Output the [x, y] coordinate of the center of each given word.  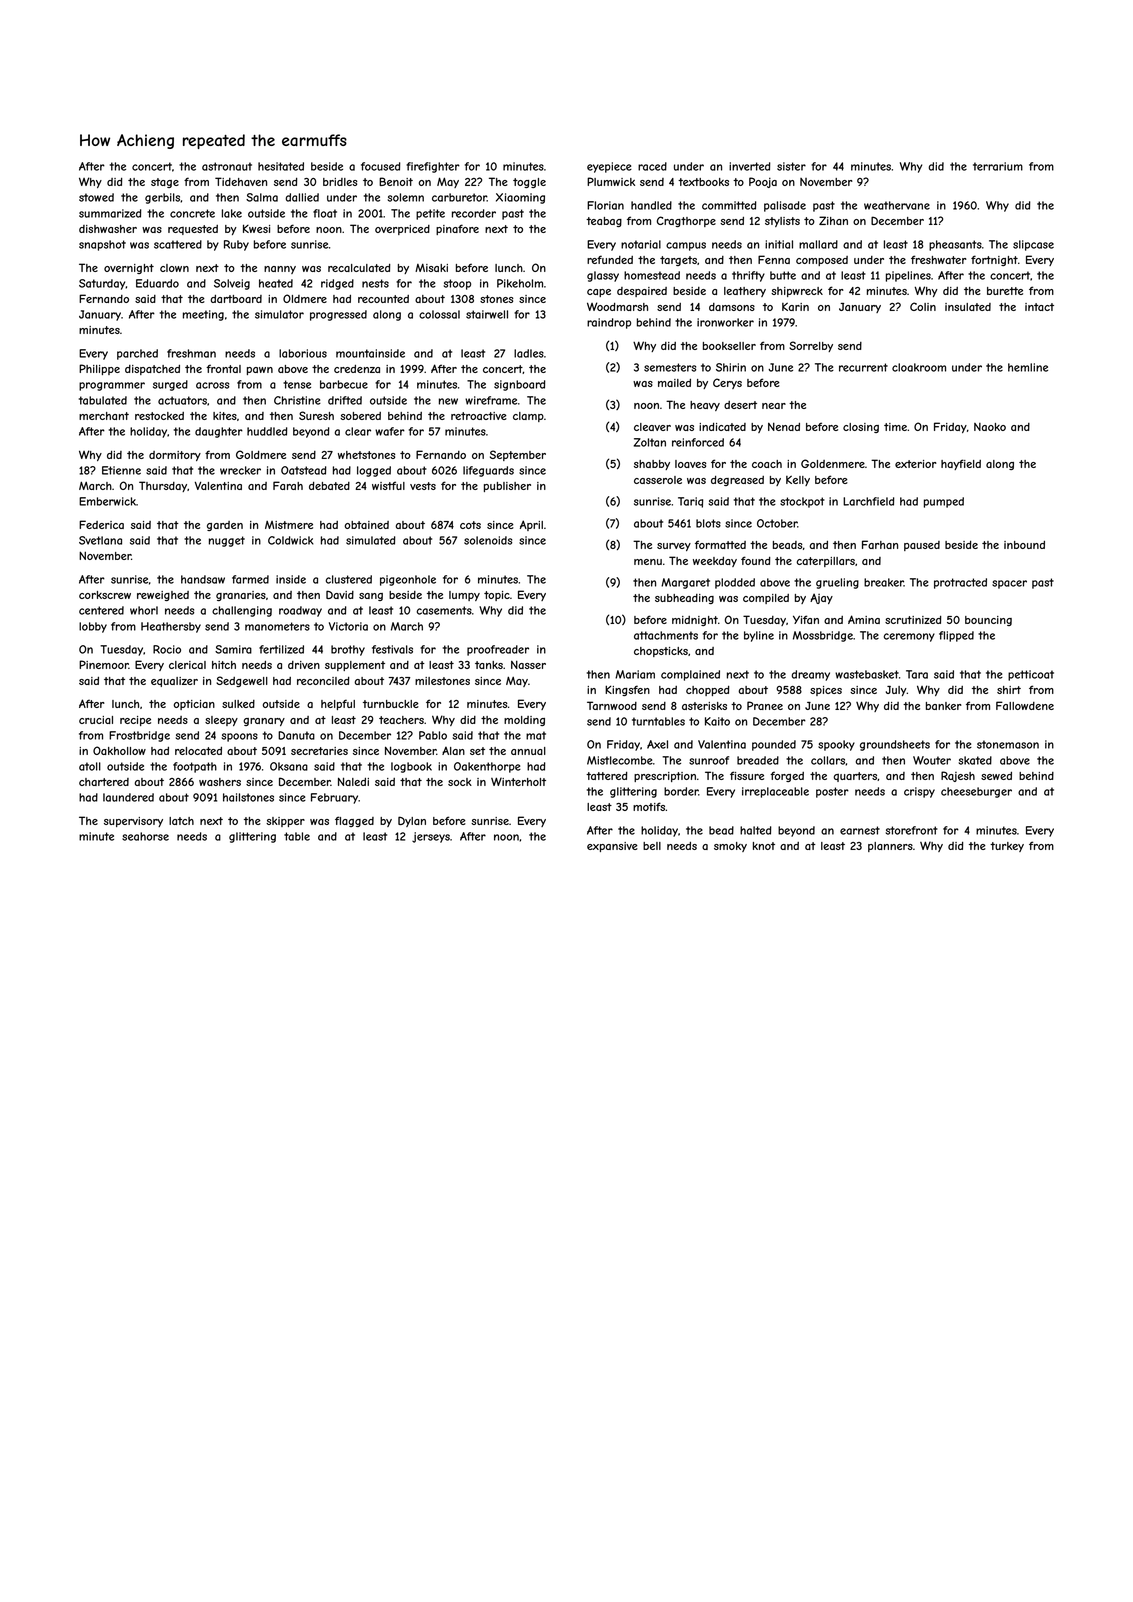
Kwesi [256, 228]
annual [528, 751]
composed [822, 261]
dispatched [152, 370]
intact [1039, 307]
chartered [104, 782]
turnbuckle [391, 704]
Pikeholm [520, 283]
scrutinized [913, 620]
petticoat [1031, 675]
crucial [96, 720]
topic [497, 596]
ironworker [725, 322]
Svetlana [100, 540]
